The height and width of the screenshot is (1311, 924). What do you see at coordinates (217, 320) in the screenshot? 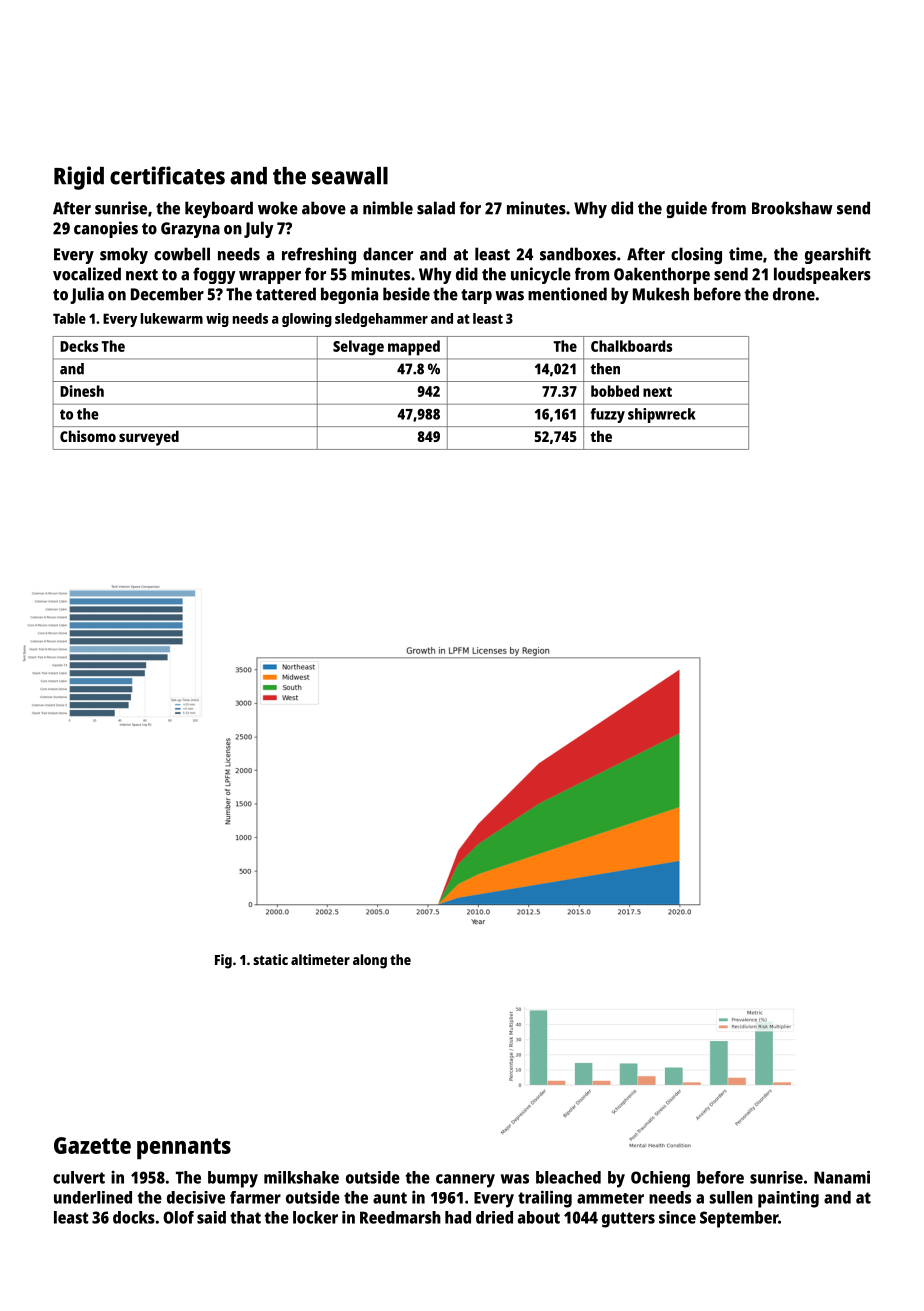
I see `wig` at bounding box center [217, 320].
